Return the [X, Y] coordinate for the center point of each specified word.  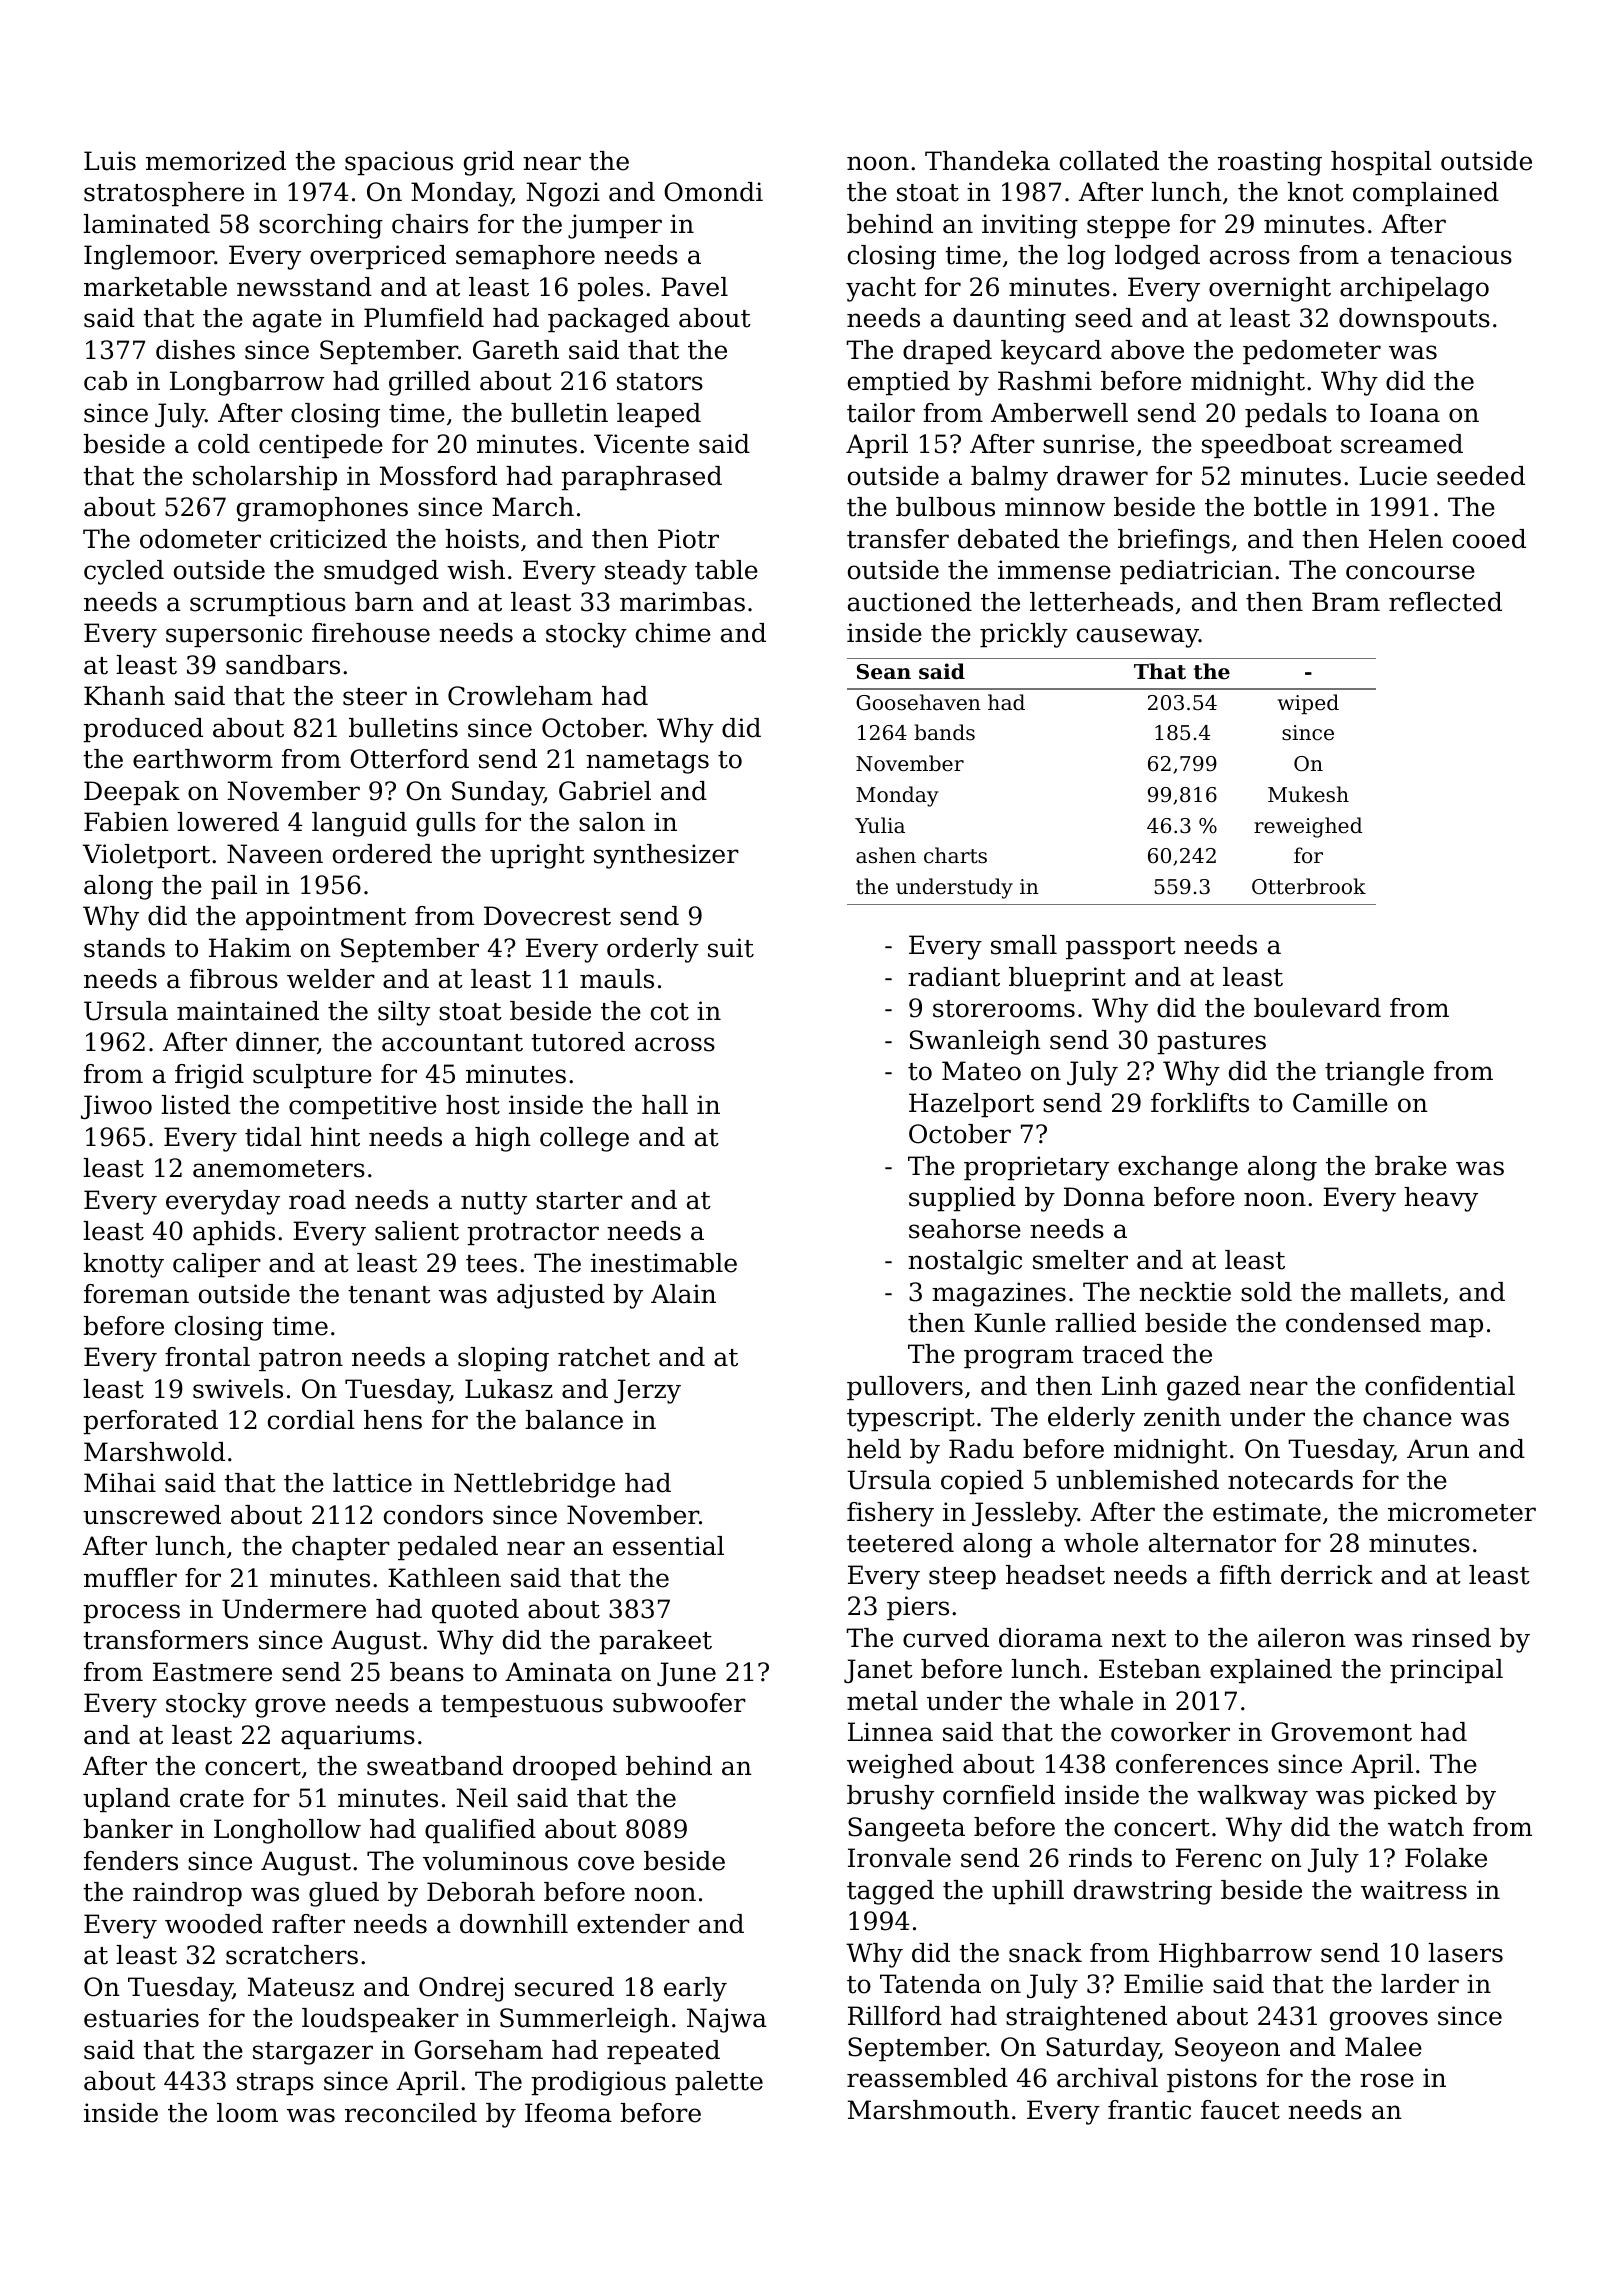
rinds [1100, 1858]
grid [489, 163]
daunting [1009, 320]
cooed [1489, 539]
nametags [647, 762]
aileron [1302, 1638]
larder [1420, 1984]
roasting [1270, 163]
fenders [131, 1861]
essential [668, 1546]
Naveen [275, 854]
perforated [150, 1422]
